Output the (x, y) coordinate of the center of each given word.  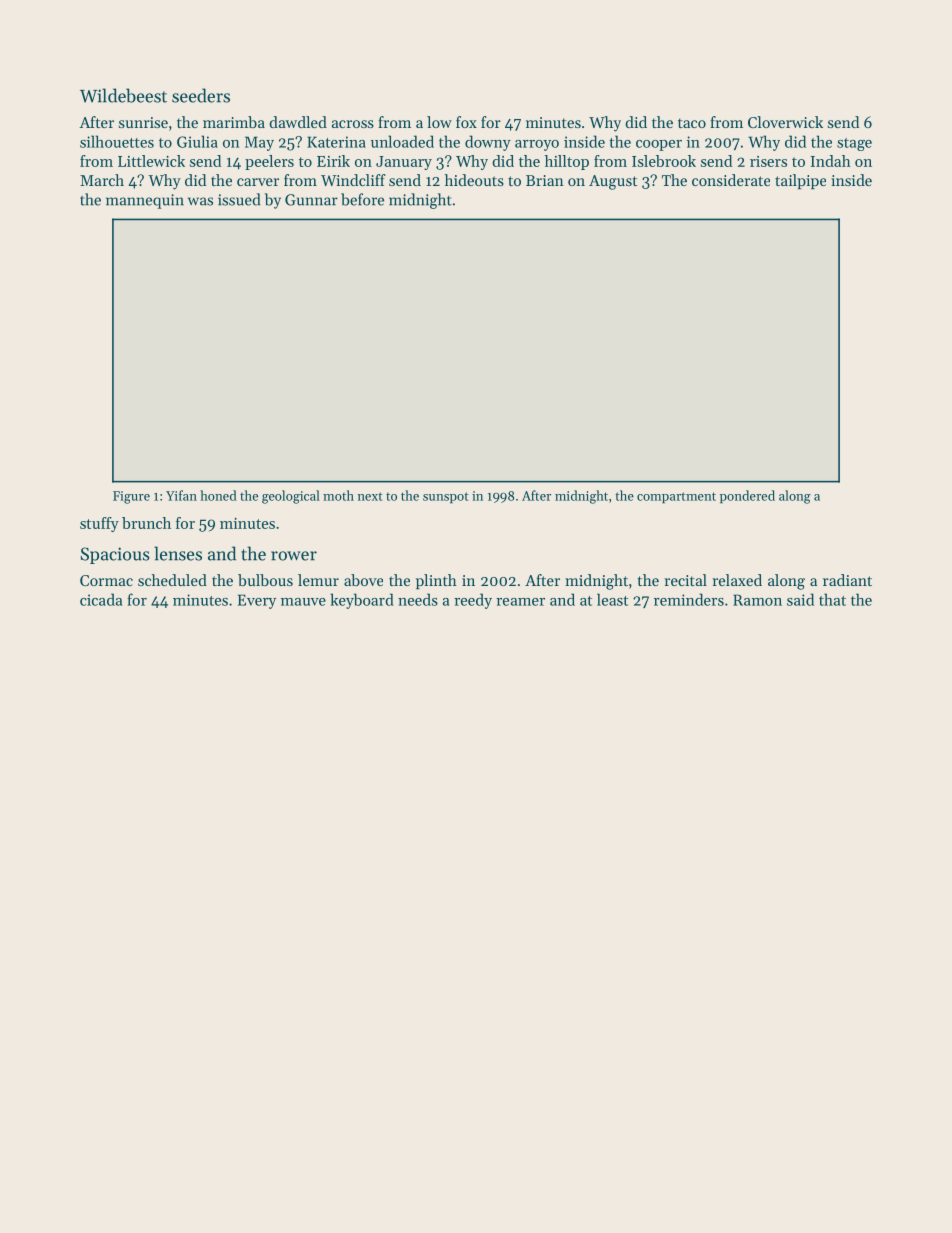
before (362, 199)
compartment (676, 498)
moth (338, 495)
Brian (545, 180)
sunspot (446, 498)
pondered (747, 497)
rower (294, 556)
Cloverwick (785, 122)
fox (466, 122)
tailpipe (800, 181)
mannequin (145, 201)
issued (239, 199)
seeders (201, 95)
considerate (731, 180)
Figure (131, 497)
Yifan (181, 495)
